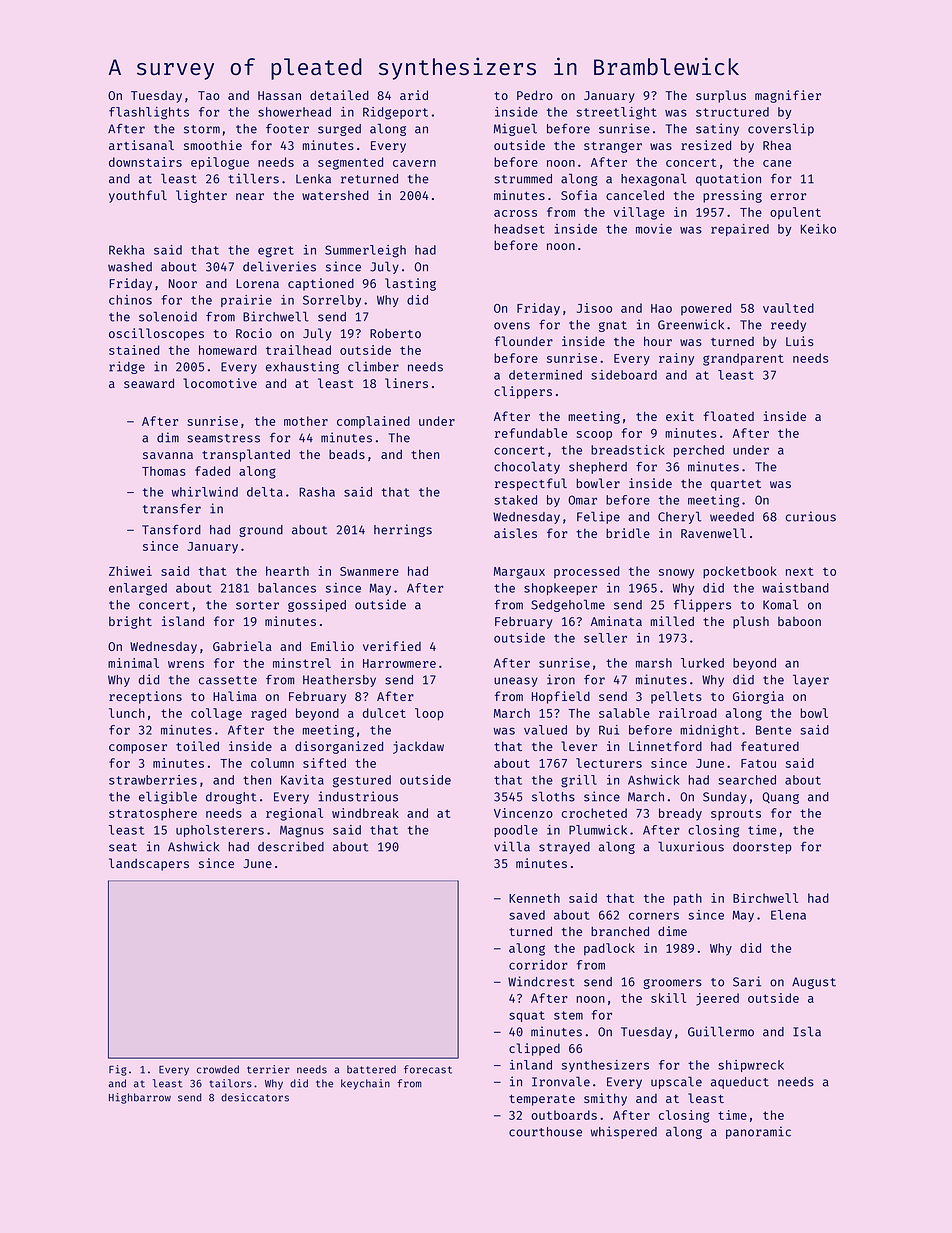 The image size is (952, 1233). What do you see at coordinates (762, 848) in the image?
I see `doorstep` at bounding box center [762, 848].
